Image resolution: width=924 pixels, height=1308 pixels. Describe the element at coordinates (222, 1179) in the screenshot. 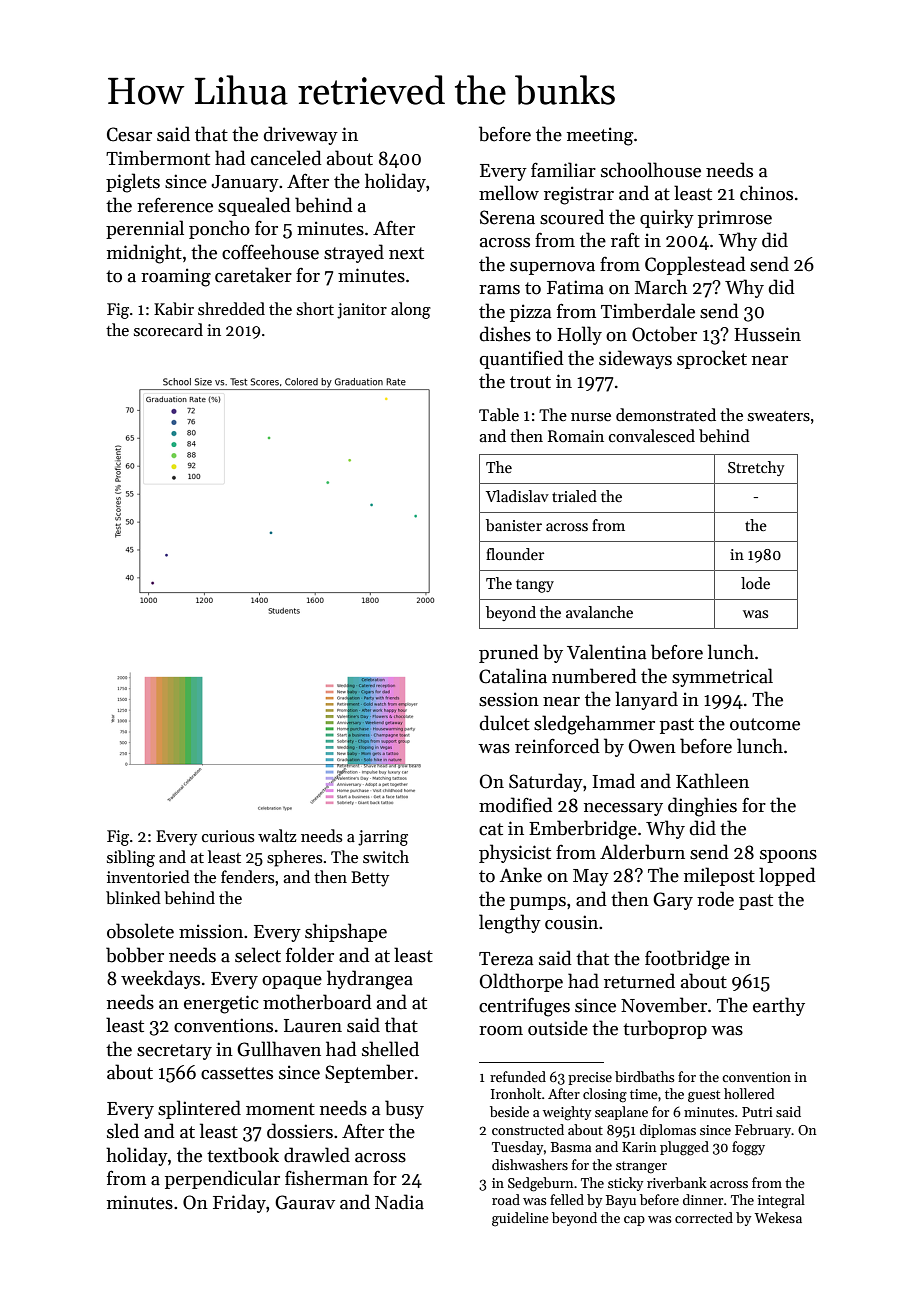

I see `perpendicular` at that location.
